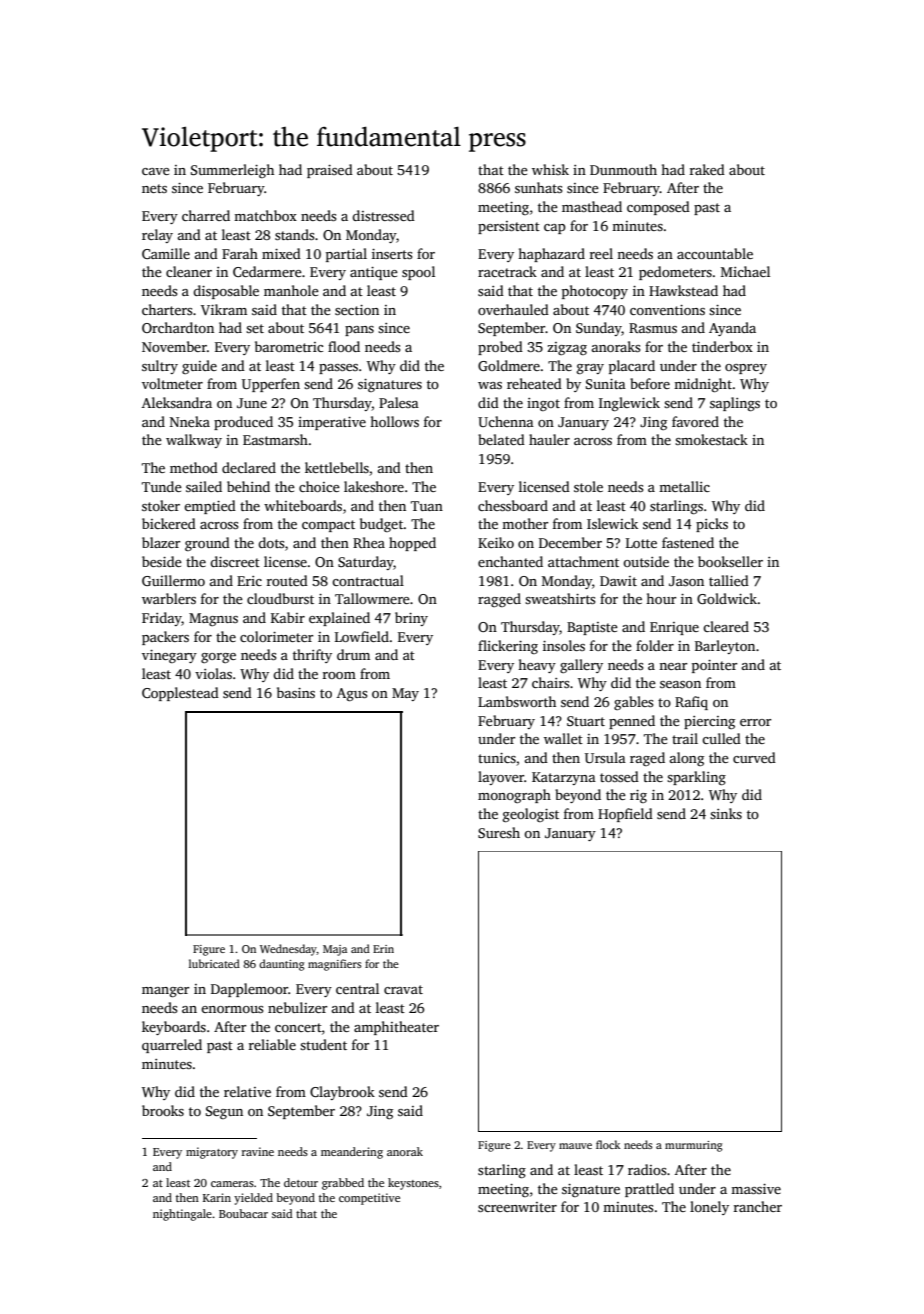 Image resolution: width=924 pixels, height=1314 pixels. Describe the element at coordinates (330, 171) in the document. I see `praised` at that location.
